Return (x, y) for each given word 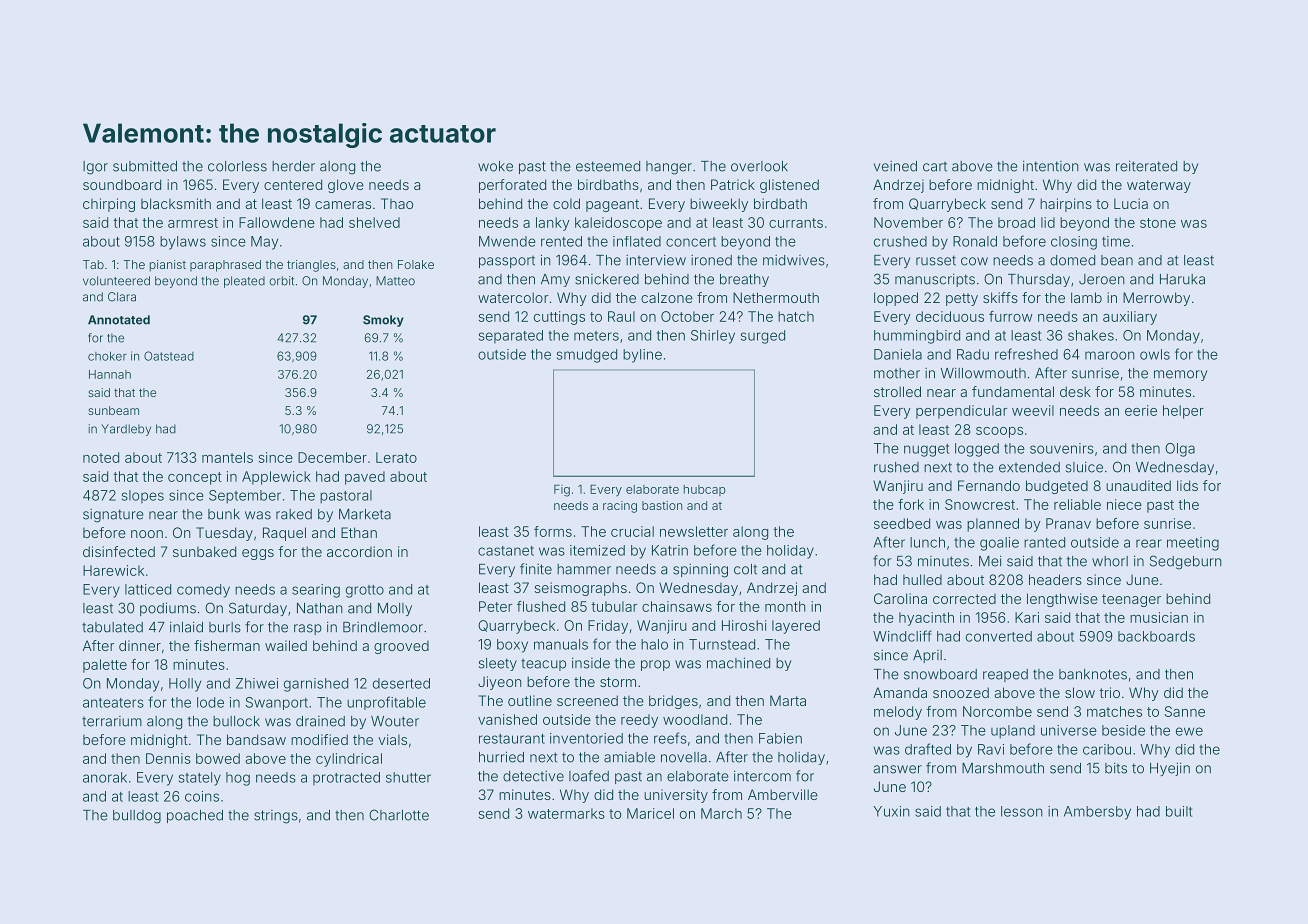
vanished (507, 719)
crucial (632, 531)
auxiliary (1130, 318)
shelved (374, 222)
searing (316, 591)
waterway (1159, 186)
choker (107, 356)
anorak (105, 777)
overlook (759, 166)
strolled (897, 391)
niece (1124, 504)
